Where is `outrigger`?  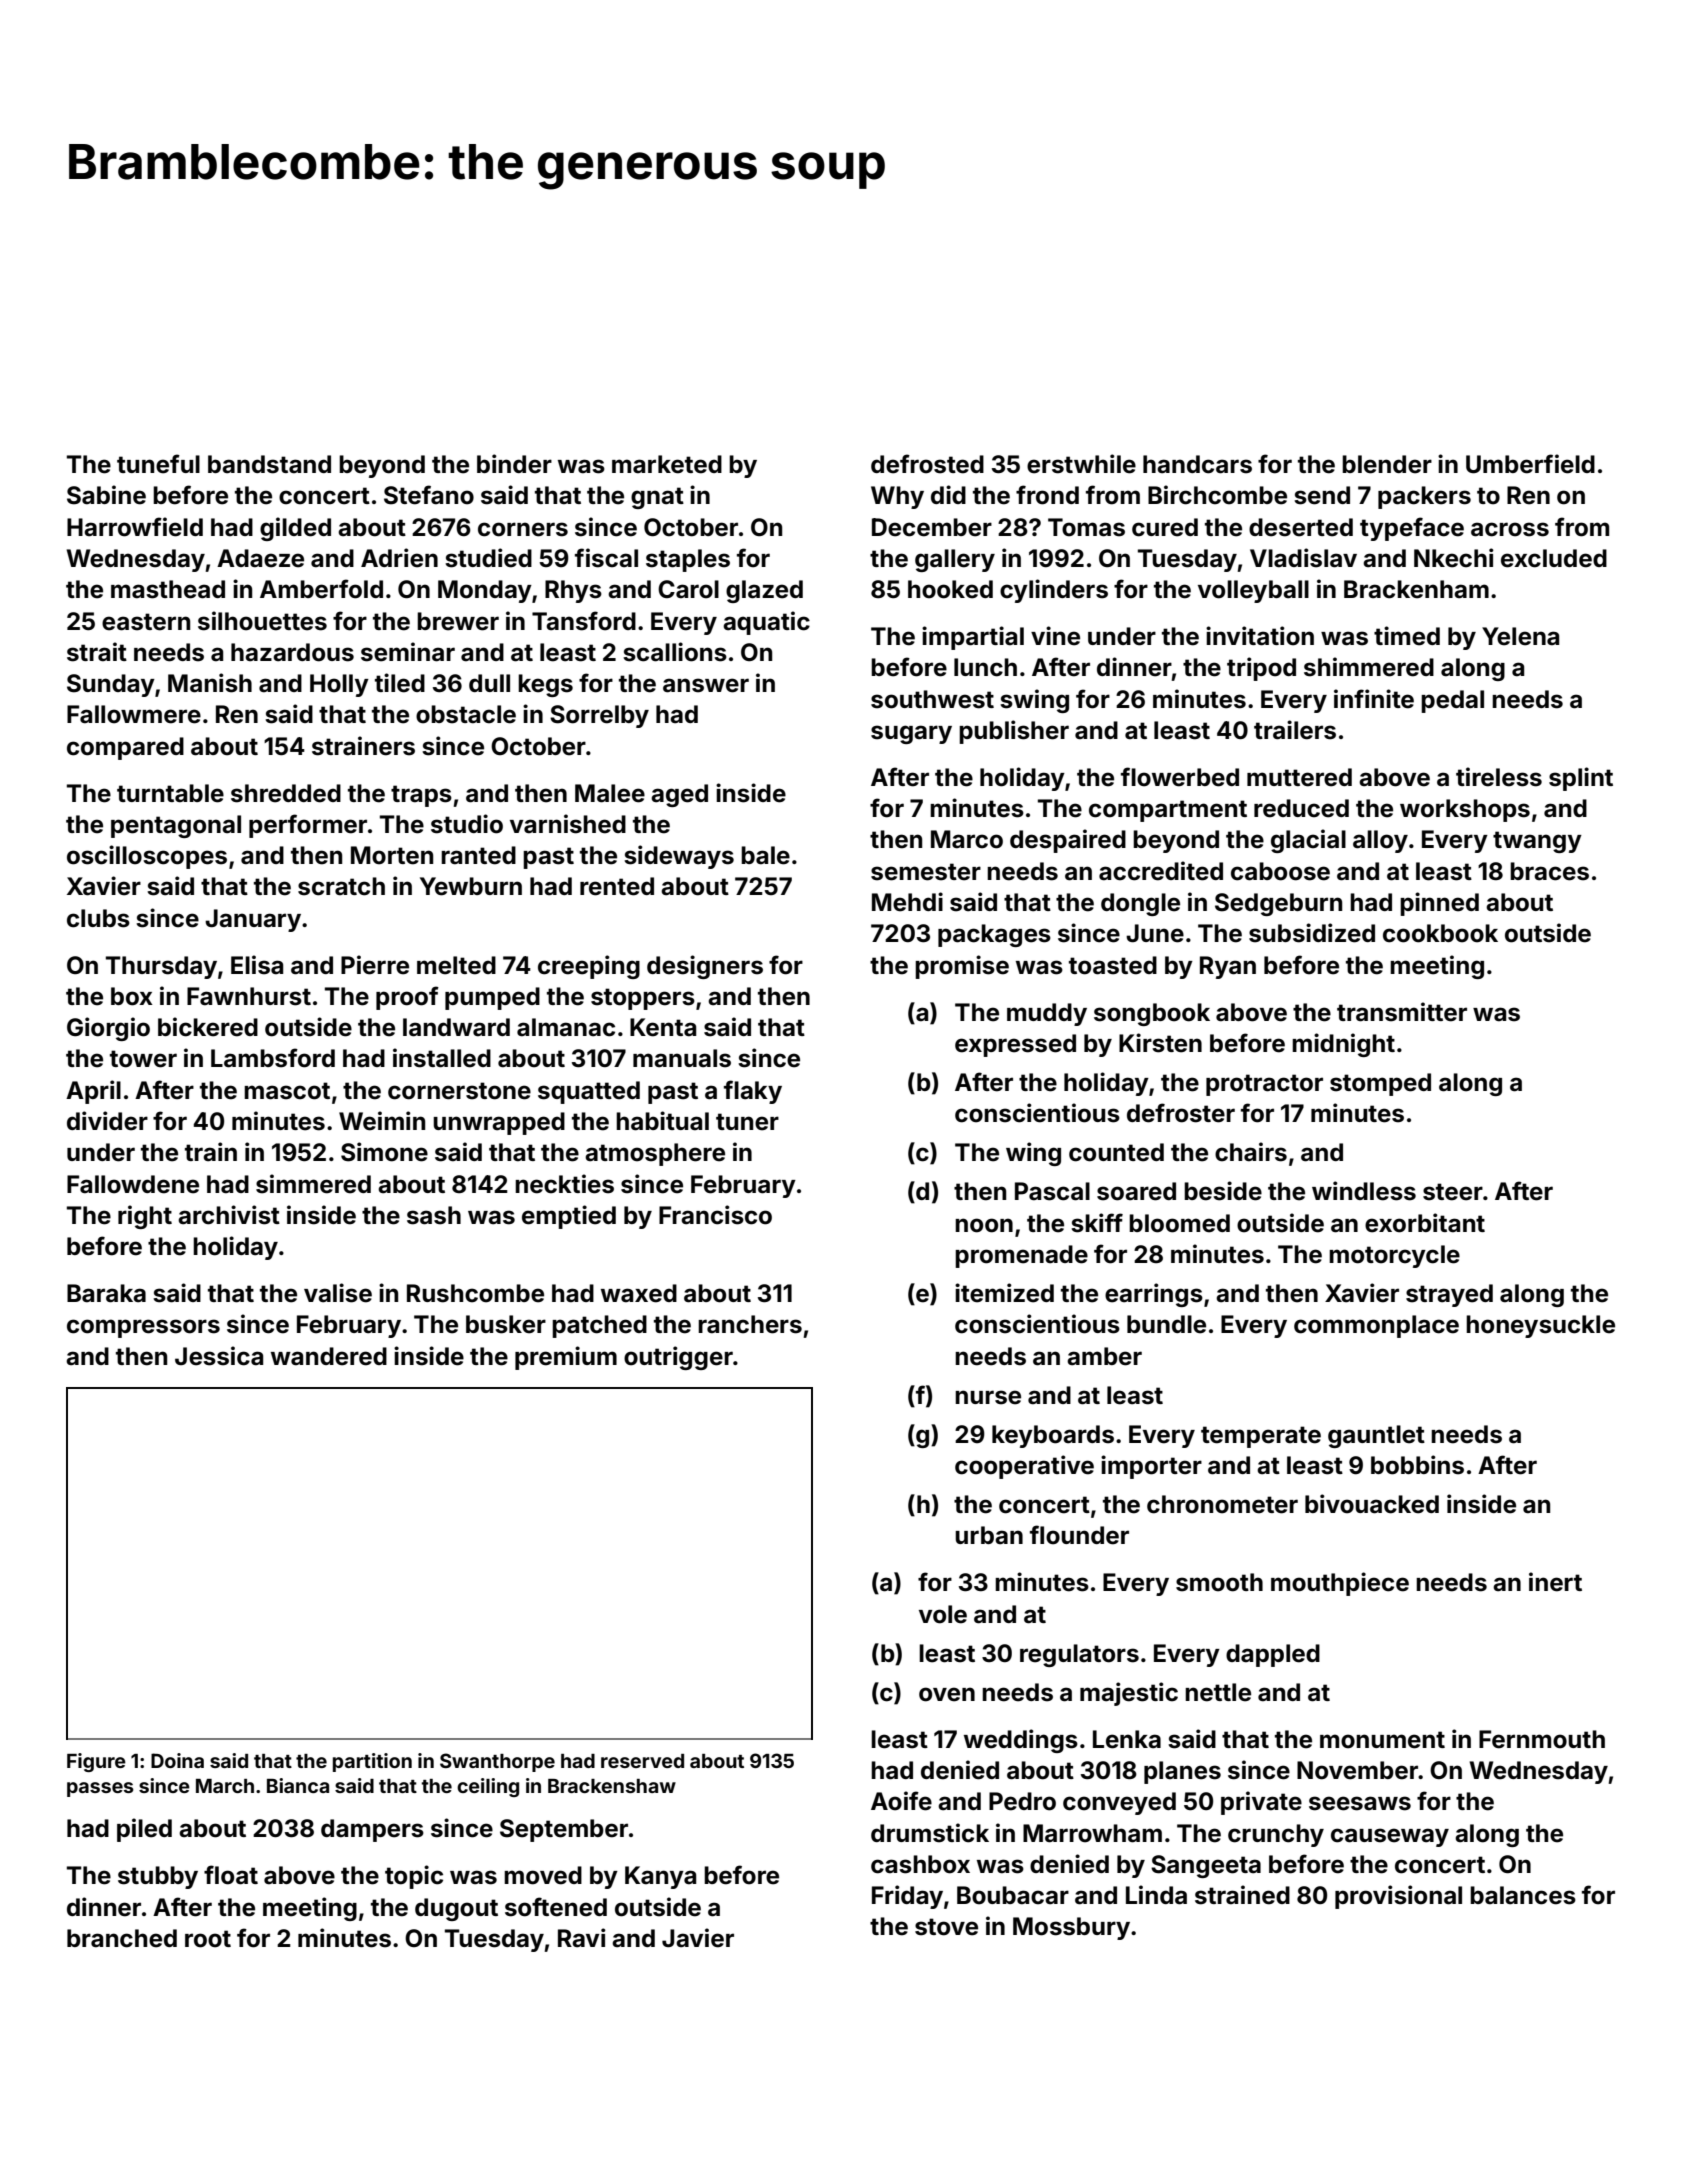
outrigger is located at coordinates (678, 1358).
